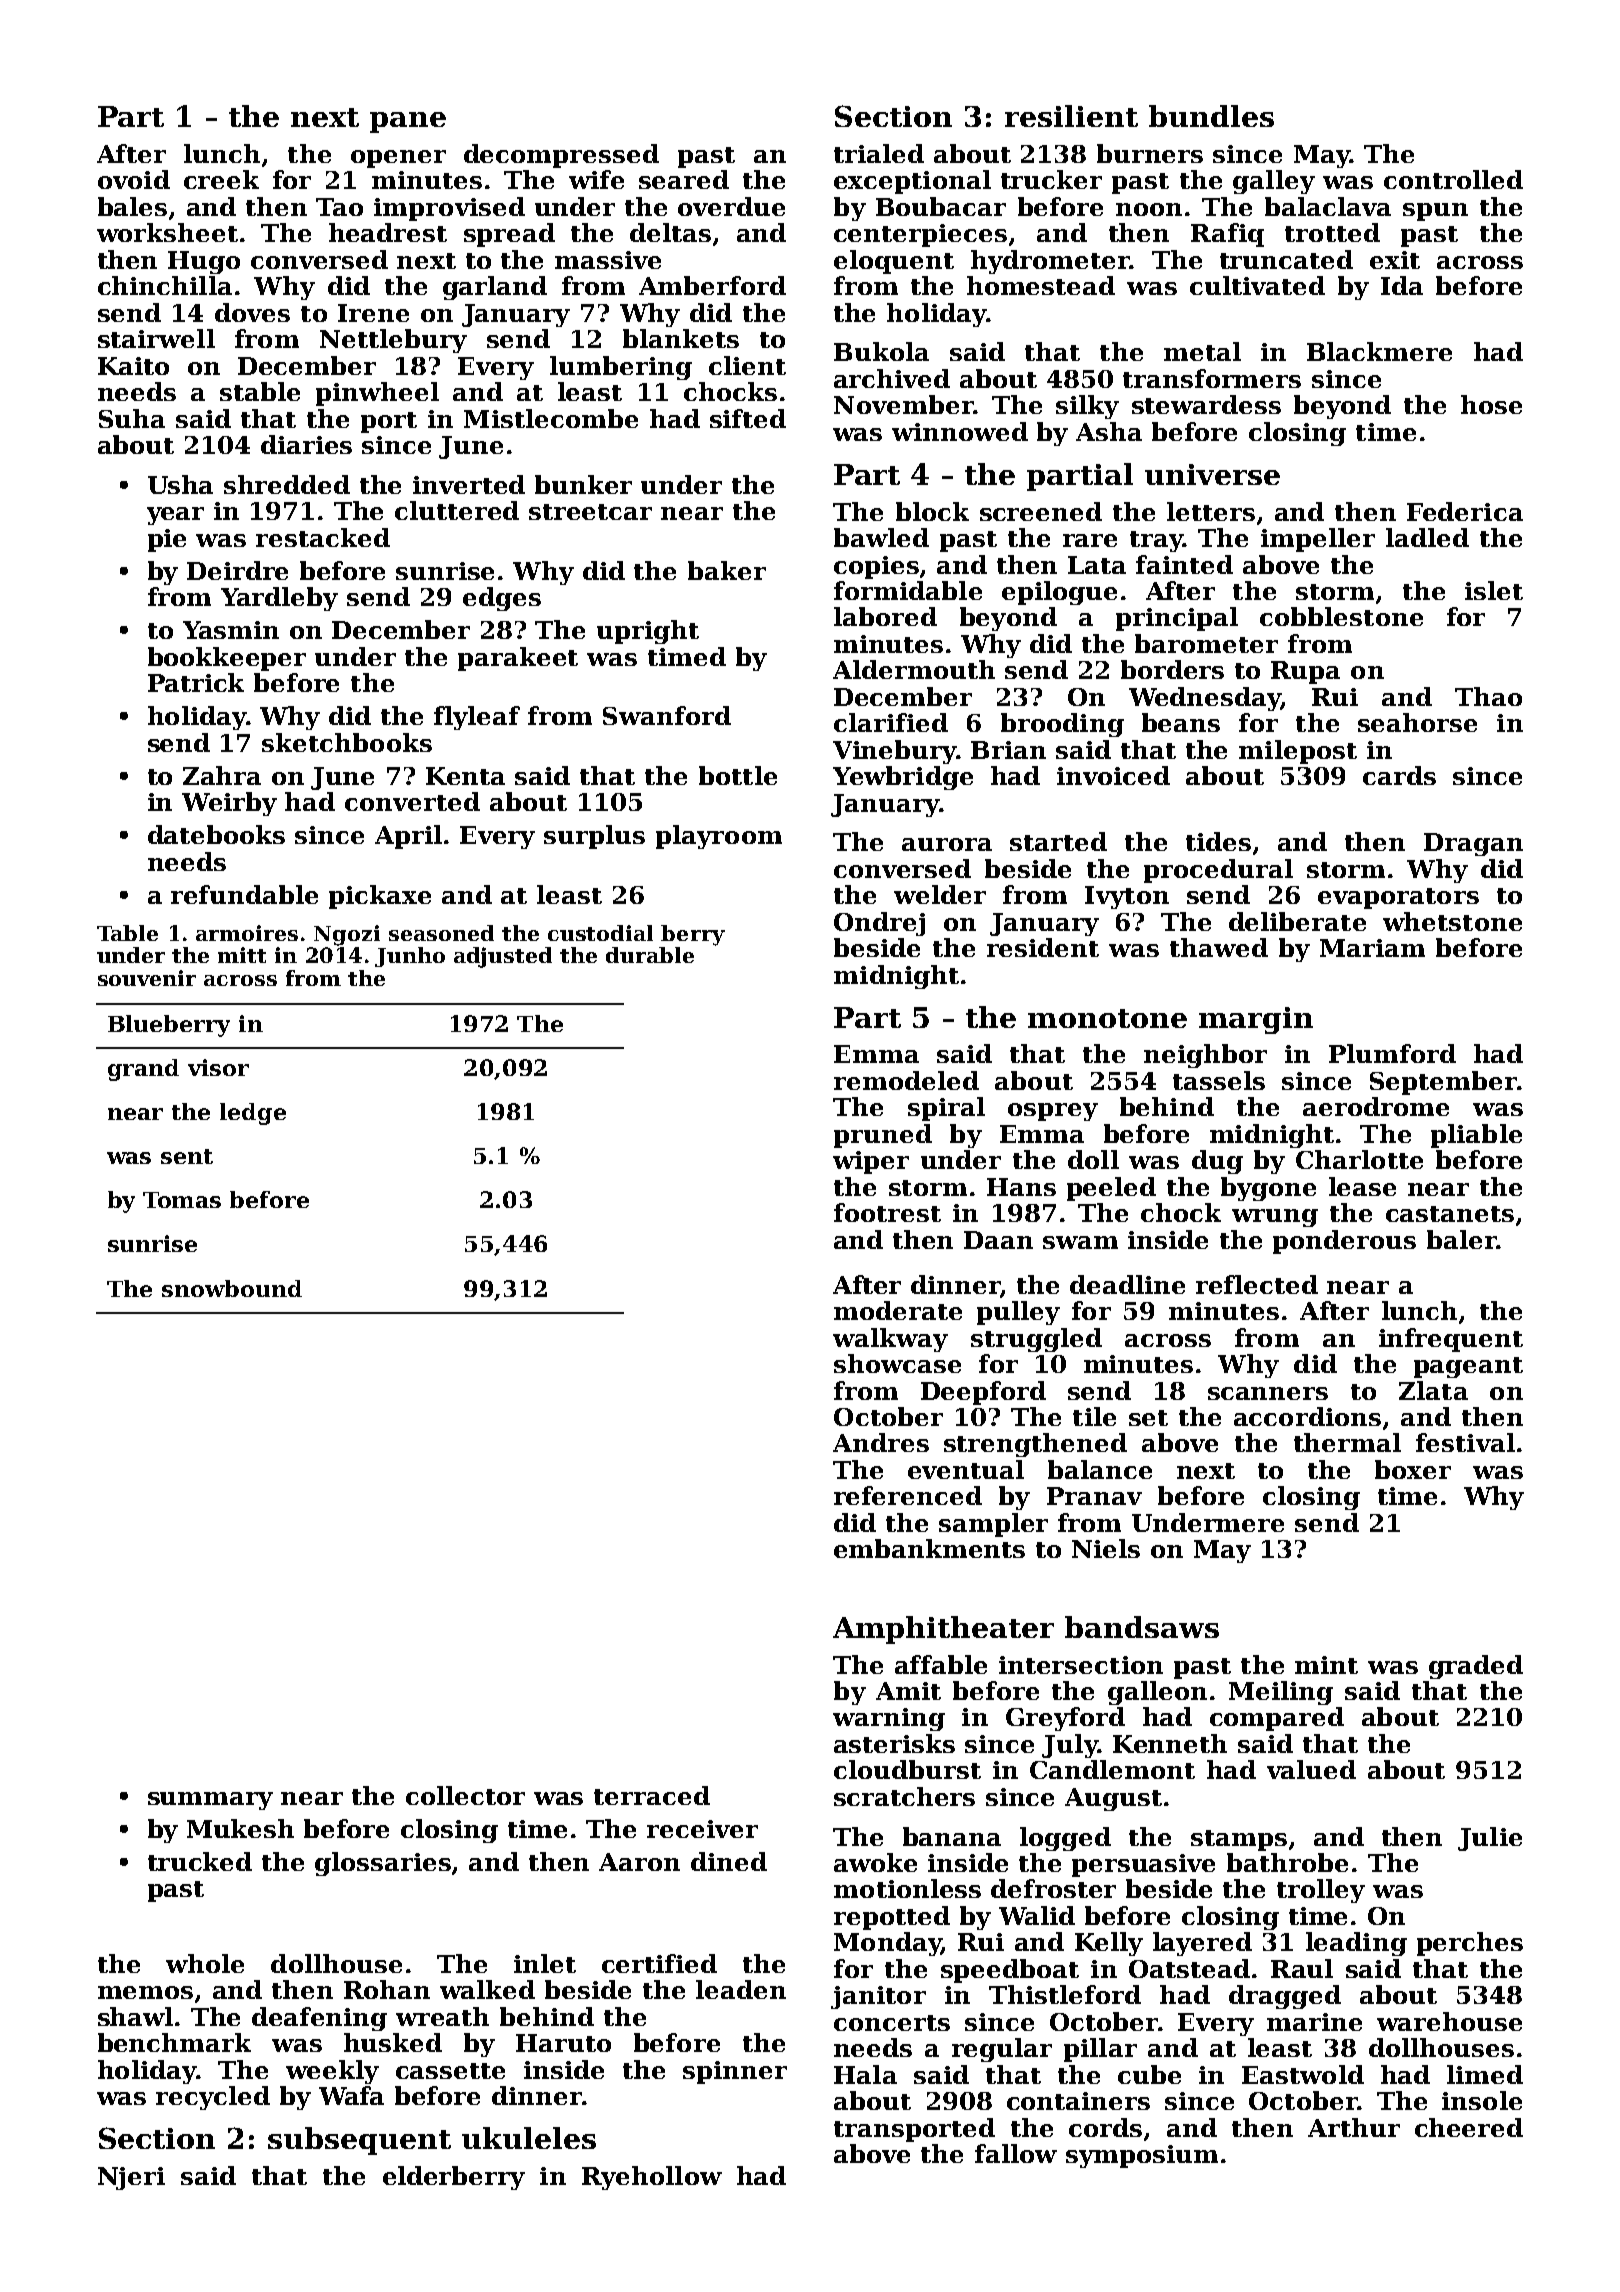 The image size is (1620, 2292). I want to click on Blackmere, so click(1379, 351).
